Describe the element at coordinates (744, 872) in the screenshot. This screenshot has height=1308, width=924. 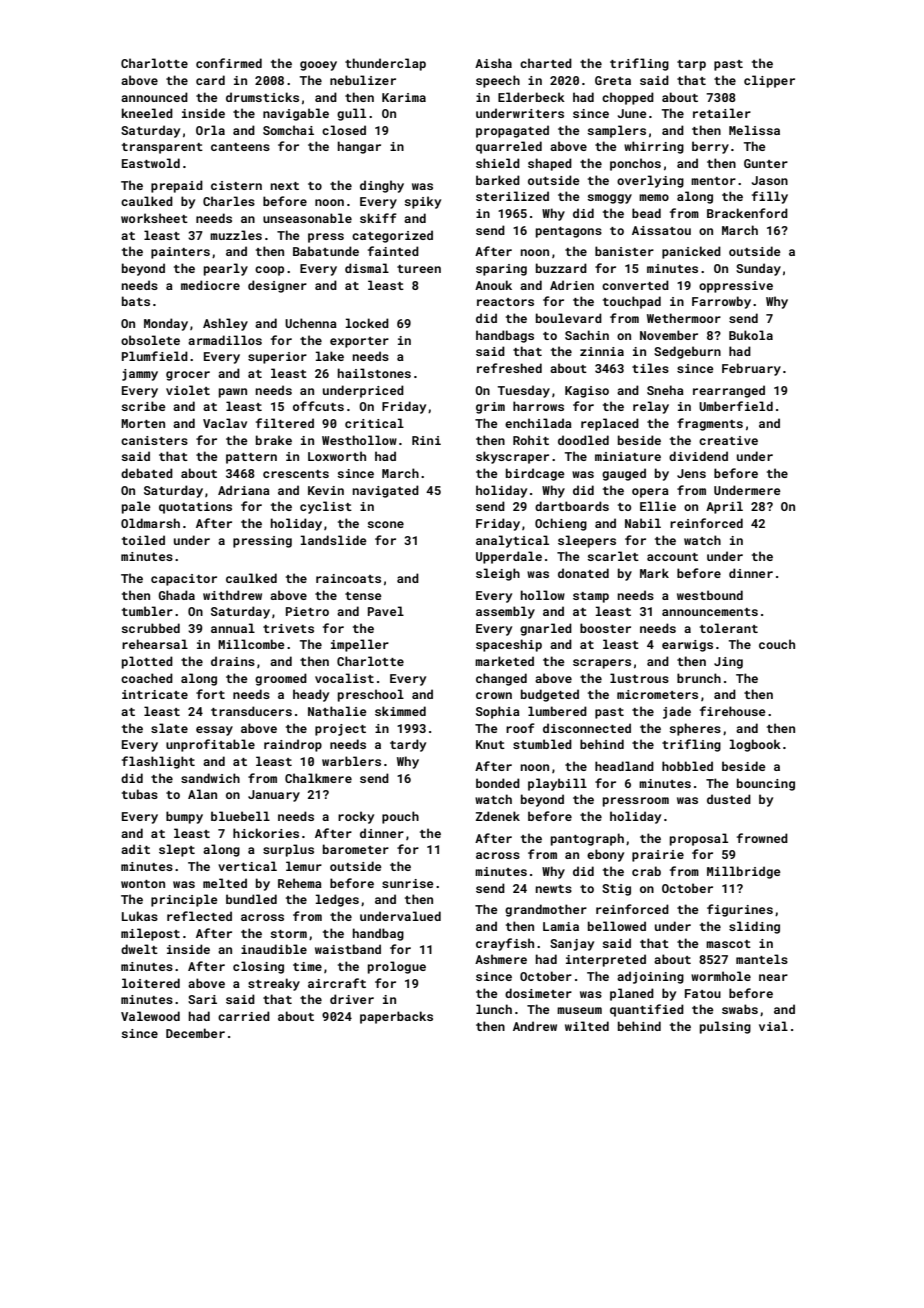
I see `Millbridge` at that location.
